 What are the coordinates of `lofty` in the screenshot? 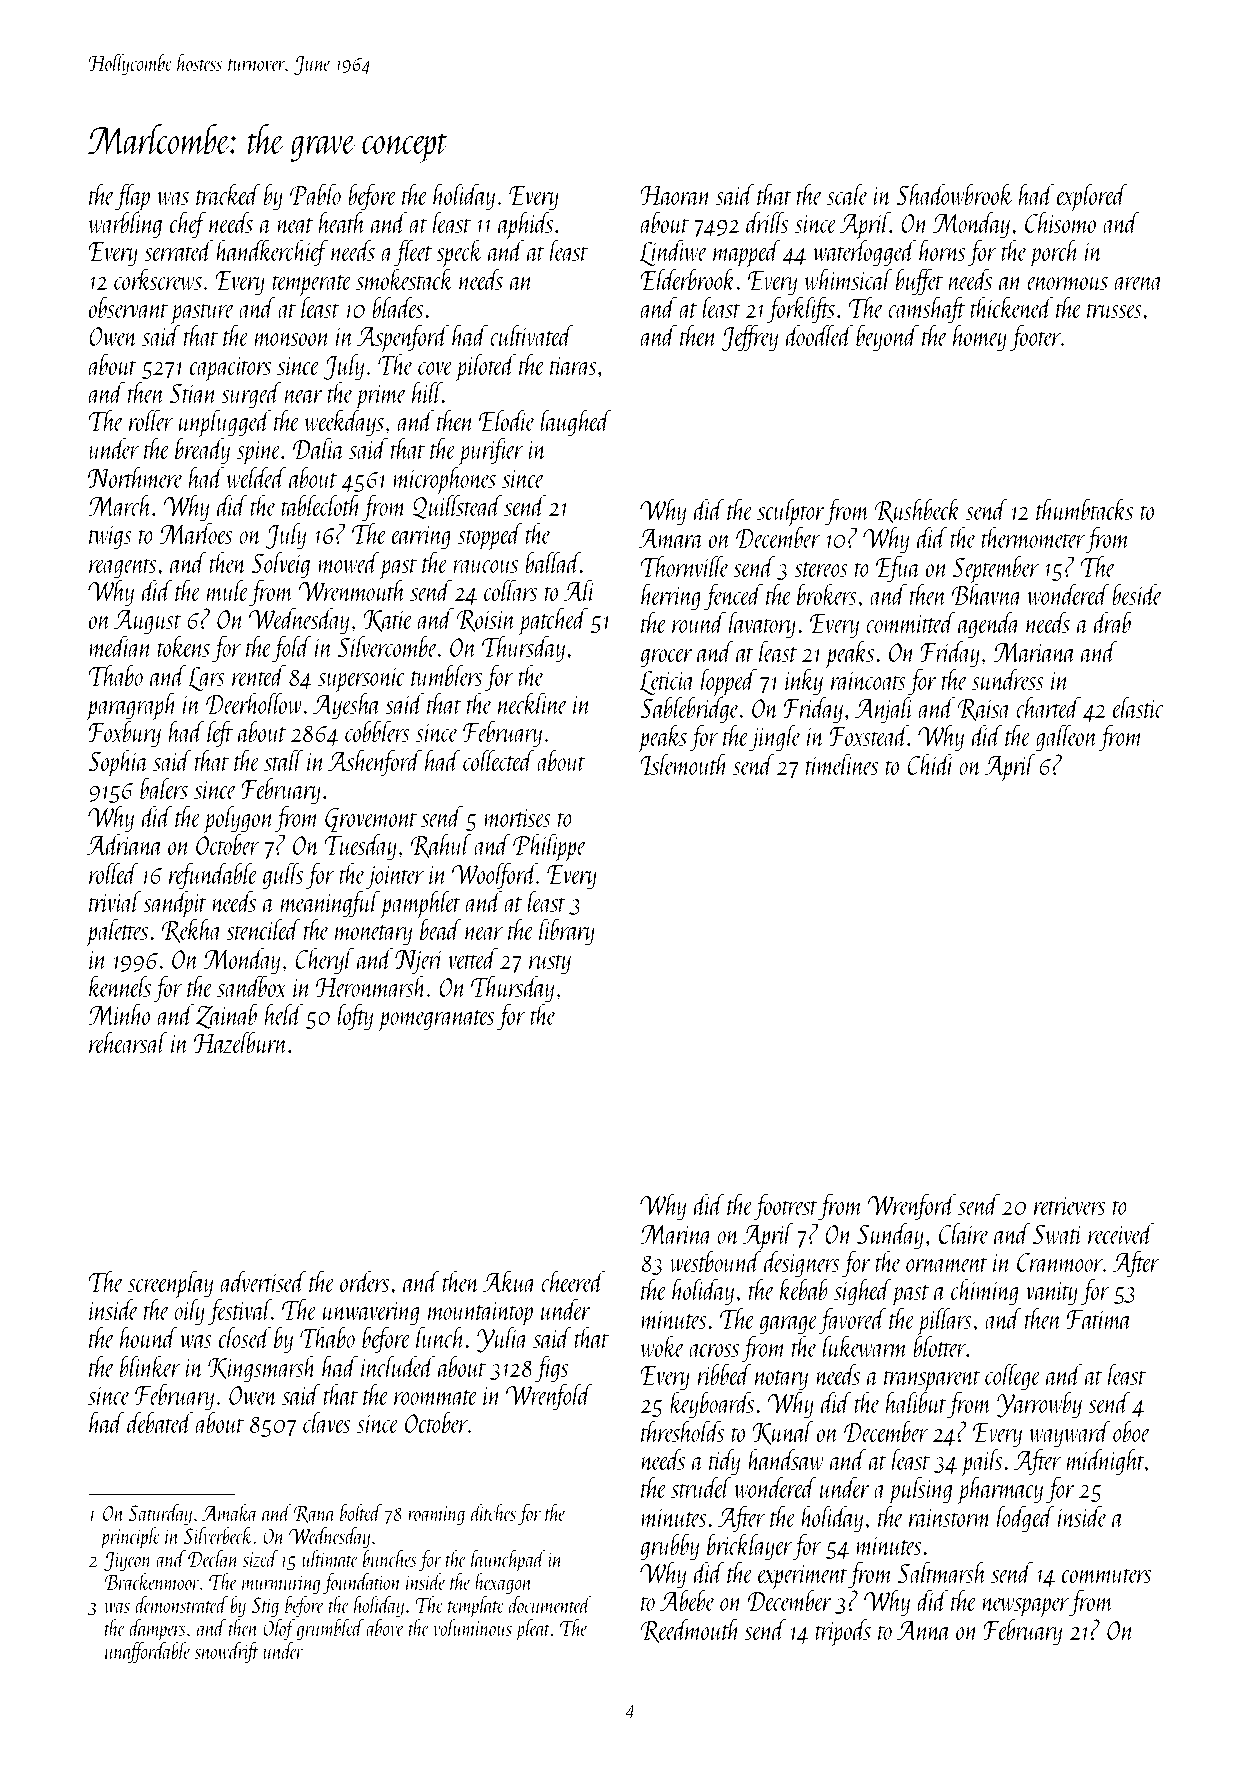 It's located at (355, 1017).
